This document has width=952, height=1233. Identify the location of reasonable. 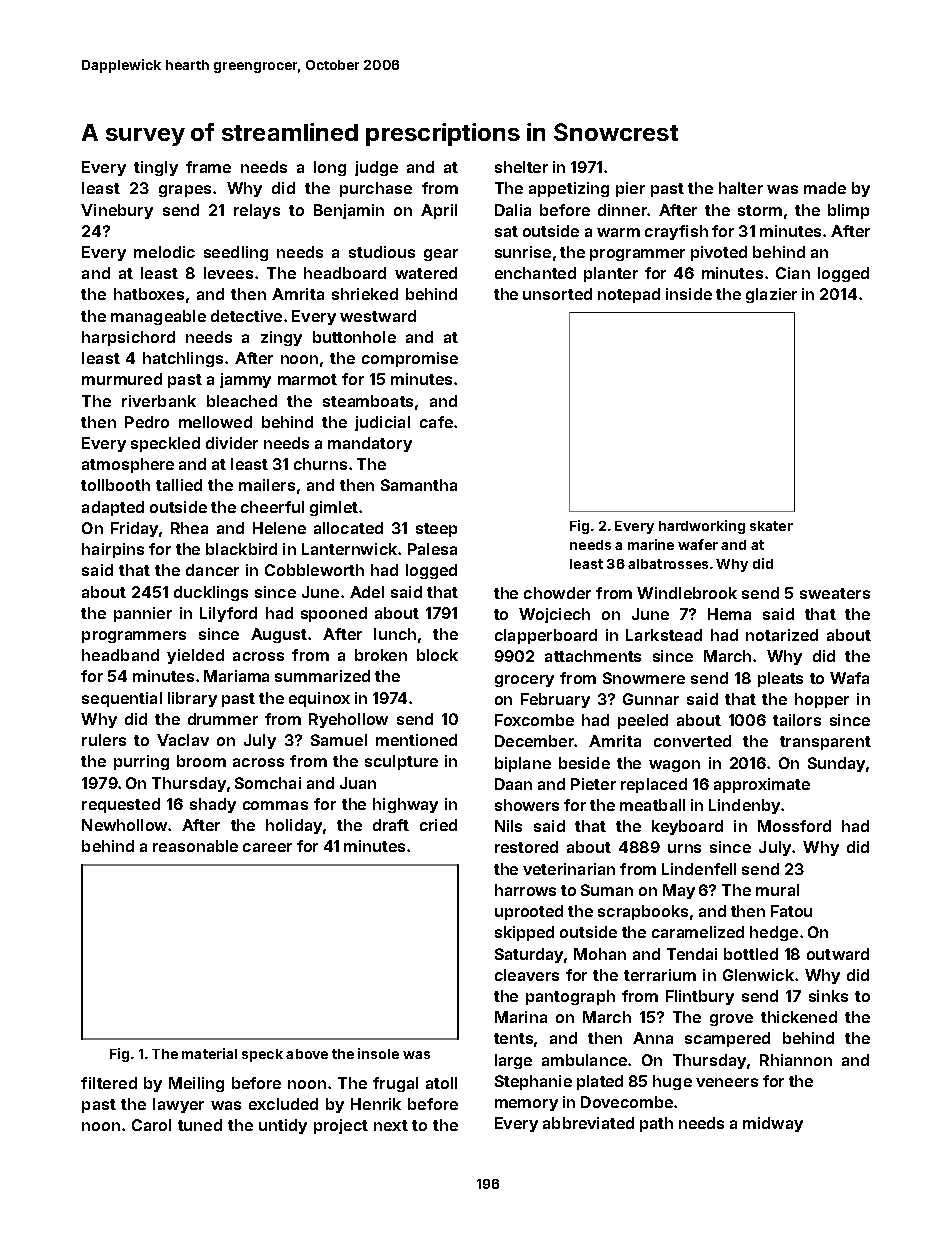
(195, 846).
